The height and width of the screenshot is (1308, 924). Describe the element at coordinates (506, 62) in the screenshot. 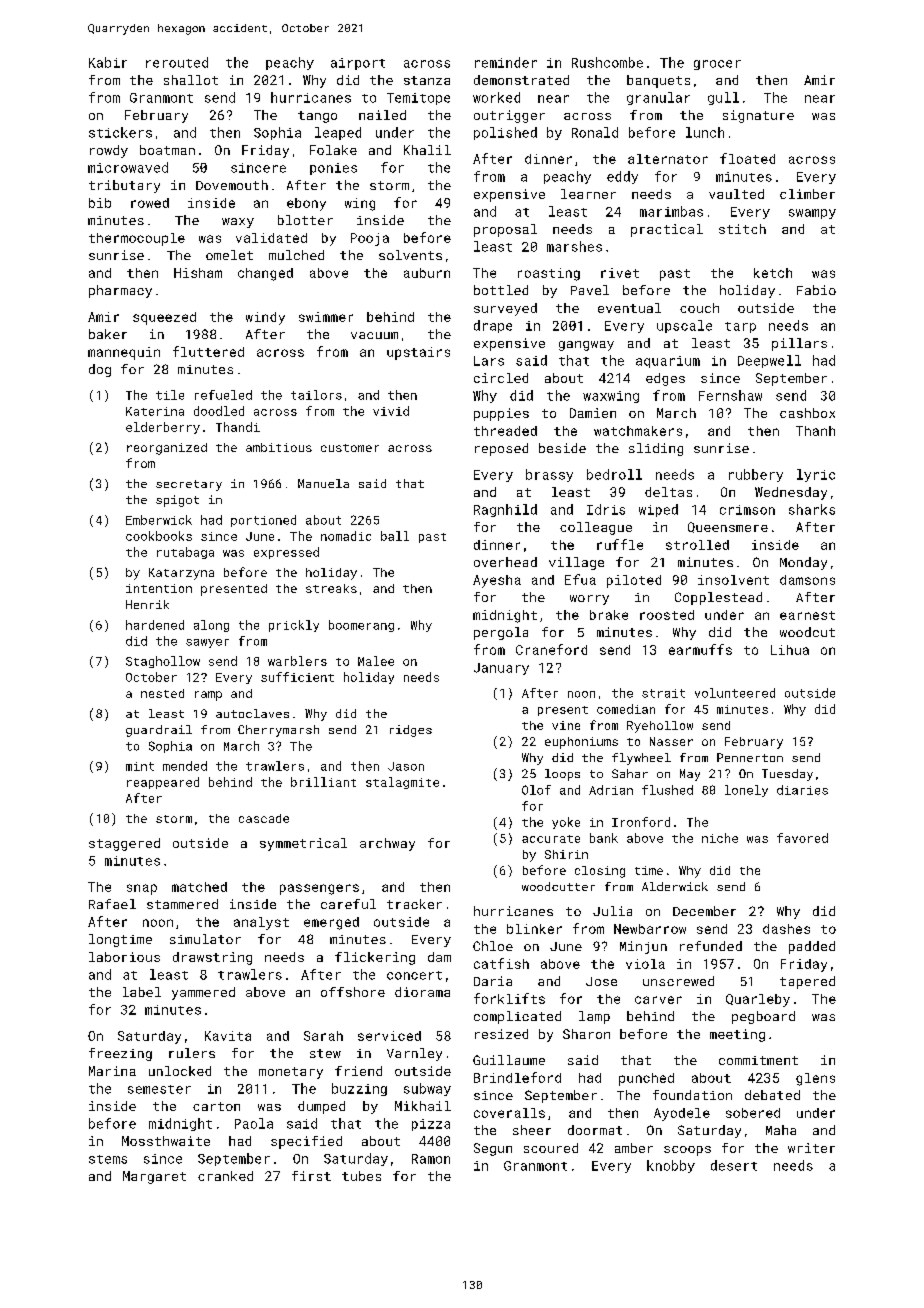

I see `reminder` at that location.
